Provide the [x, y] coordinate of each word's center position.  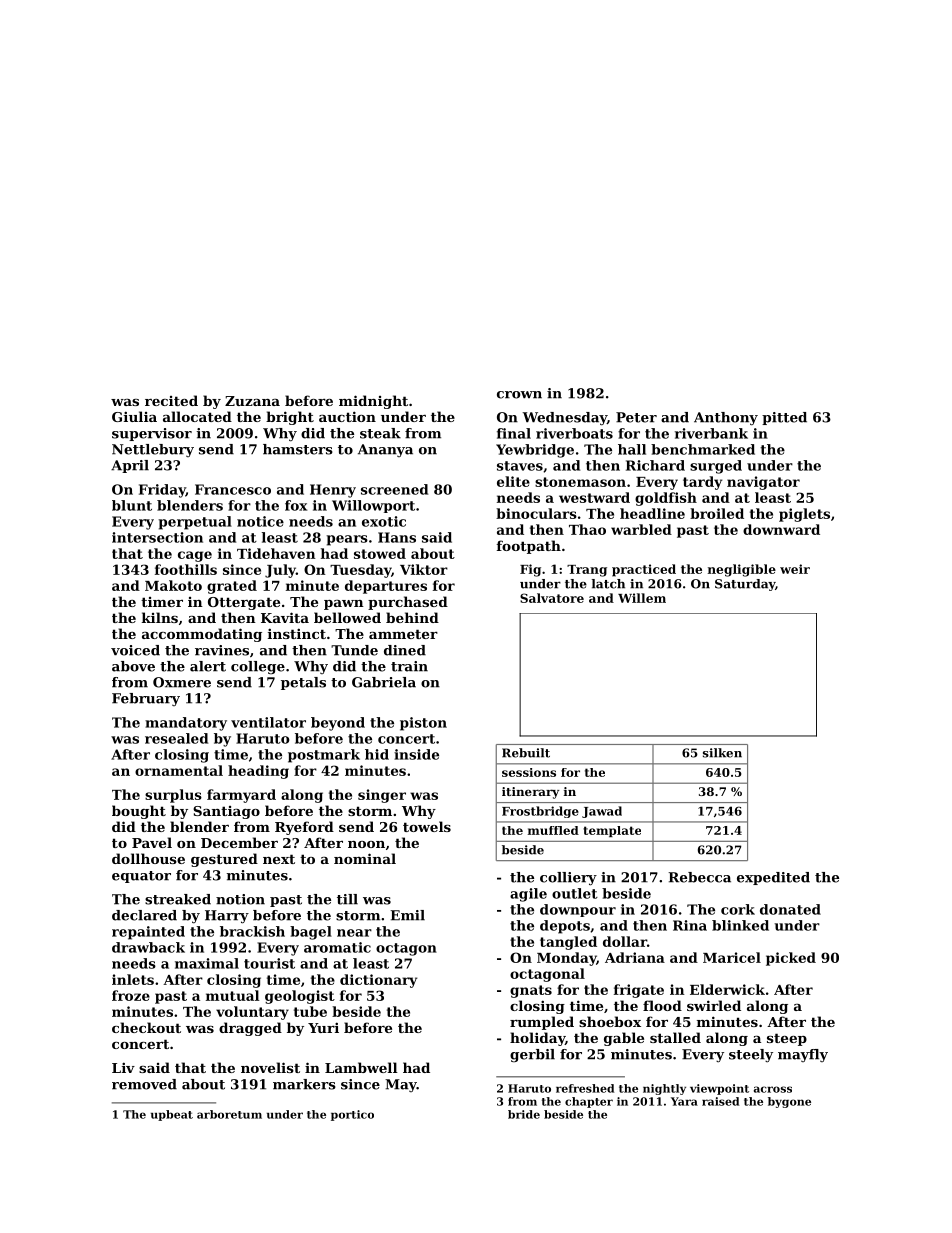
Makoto [173, 585]
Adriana [635, 957]
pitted [784, 418]
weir [795, 569]
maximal [207, 963]
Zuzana [252, 401]
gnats [531, 991]
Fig [530, 570]
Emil [408, 915]
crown [519, 395]
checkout [146, 1027]
